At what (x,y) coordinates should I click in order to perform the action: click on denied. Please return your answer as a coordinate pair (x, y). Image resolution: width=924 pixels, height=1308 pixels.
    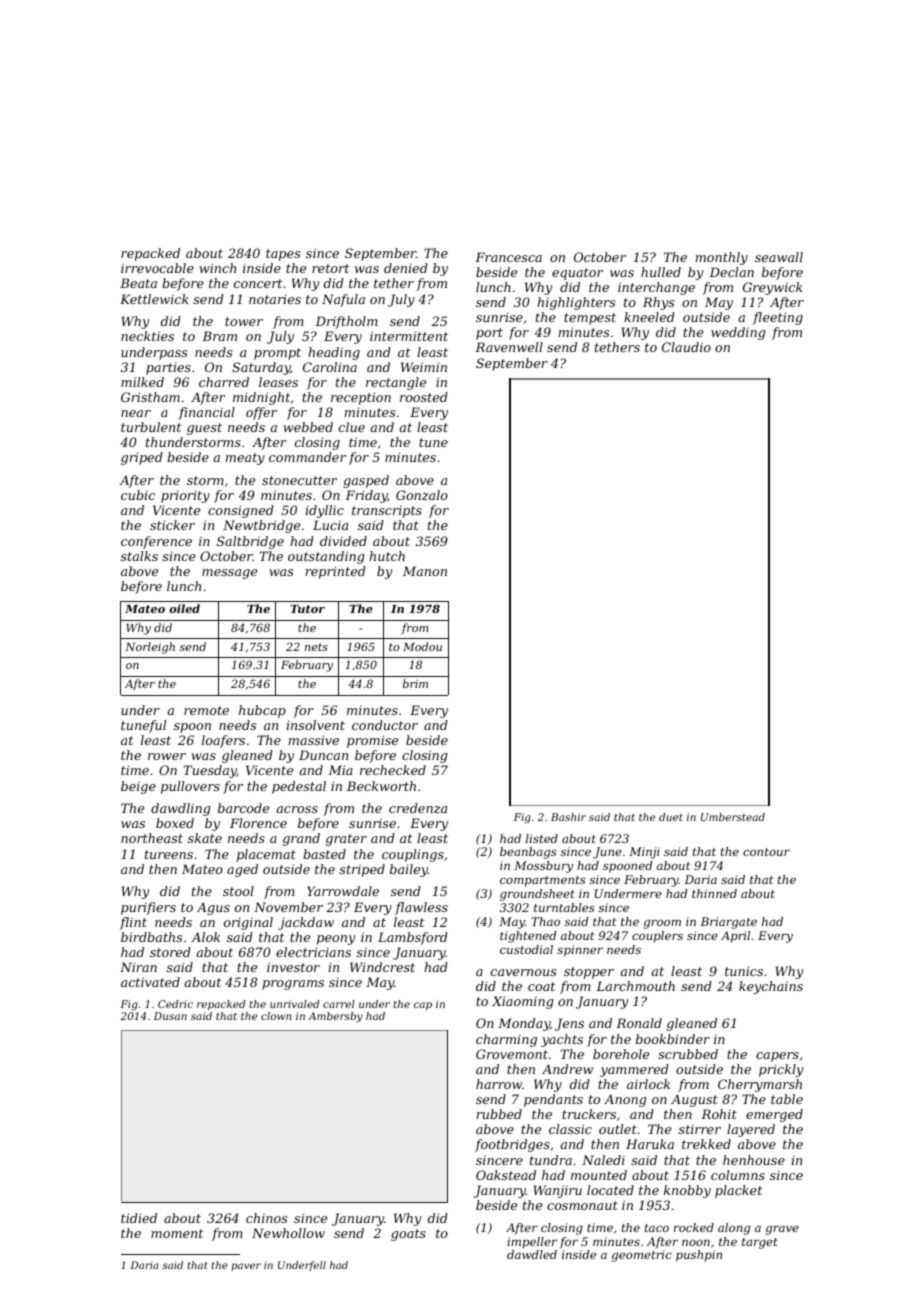
    Looking at the image, I should click on (406, 268).
